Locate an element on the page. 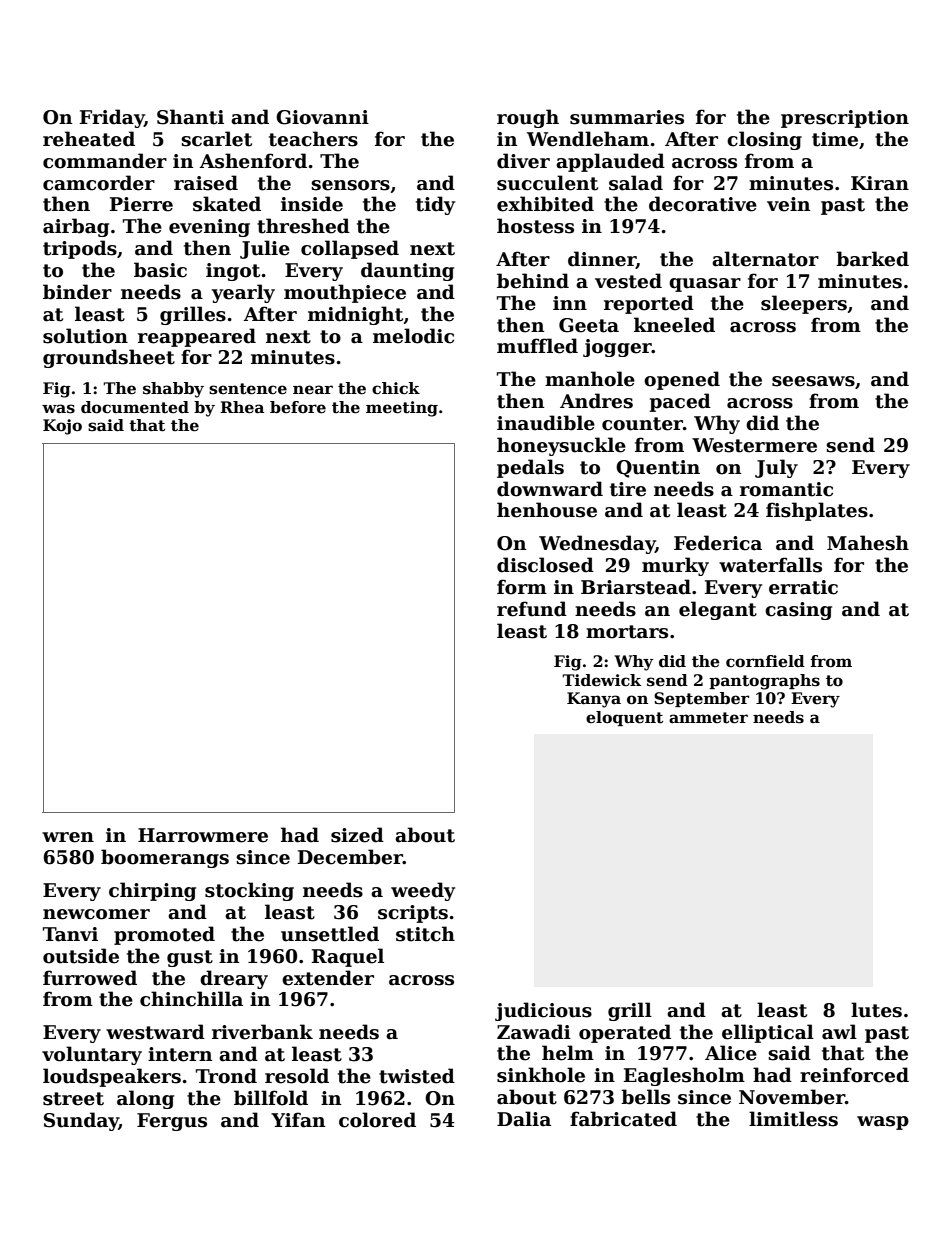  meeting is located at coordinates (402, 409).
